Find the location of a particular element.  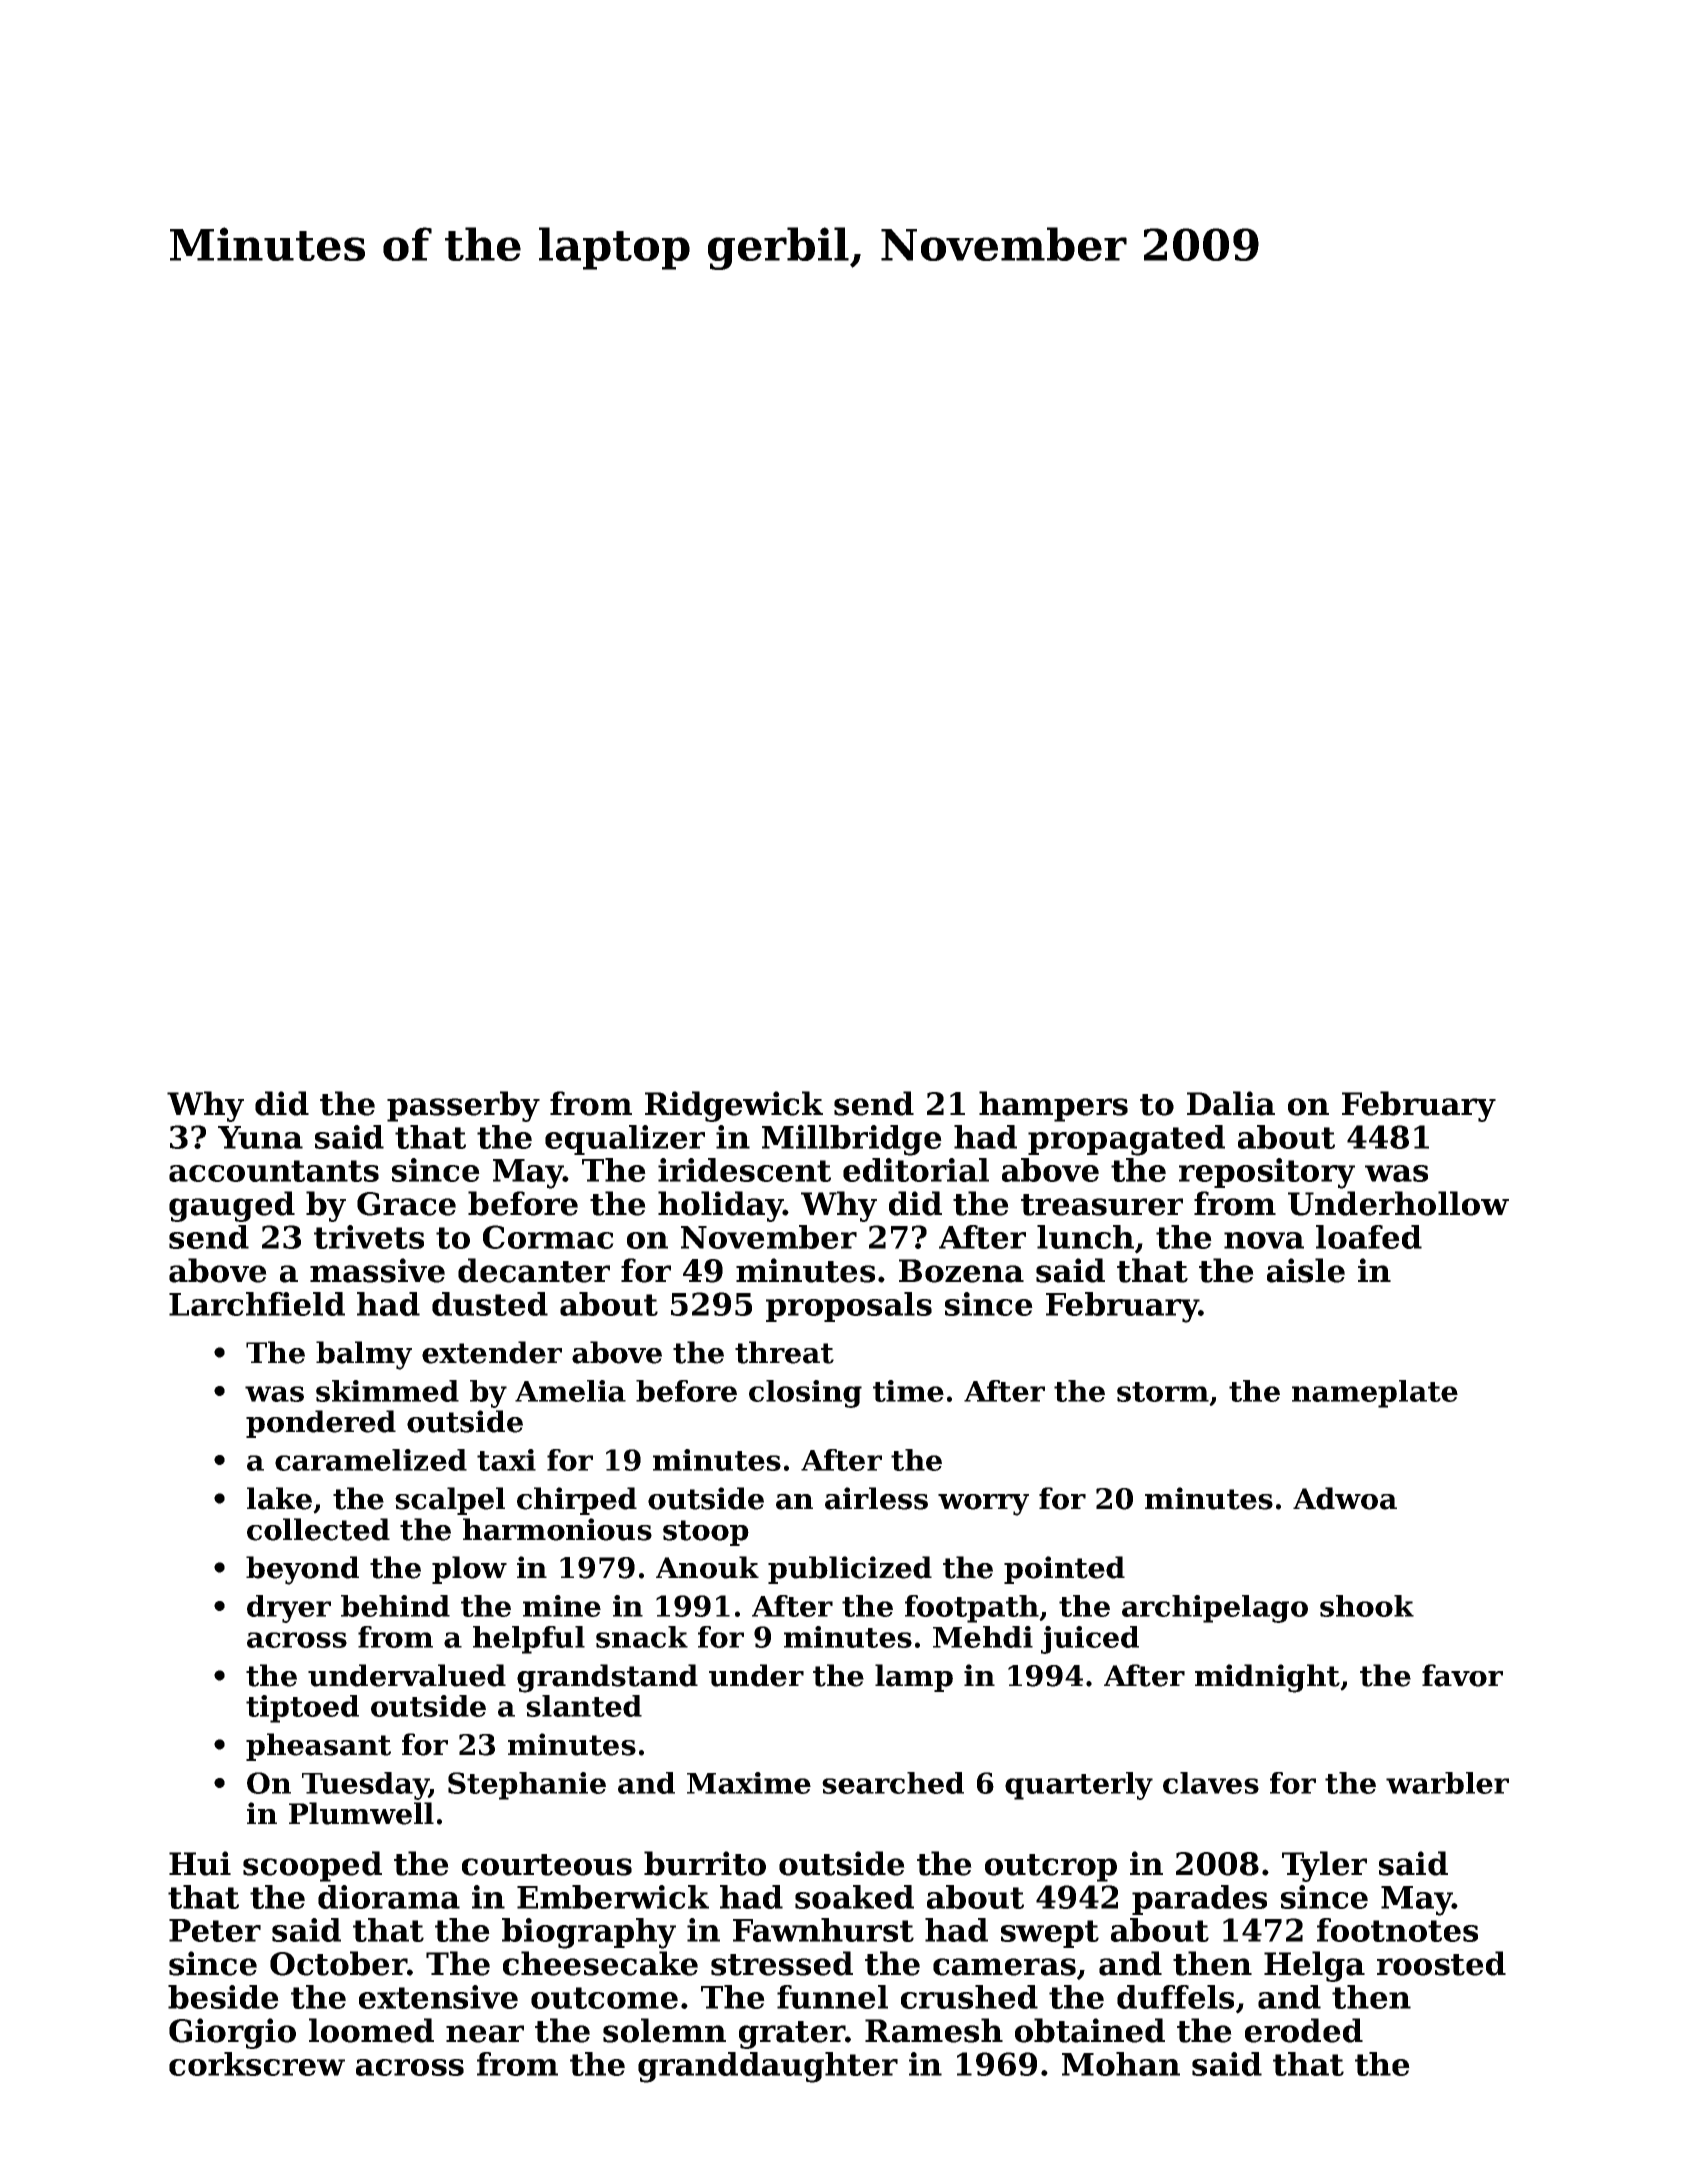

nameplate is located at coordinates (1375, 1394).
